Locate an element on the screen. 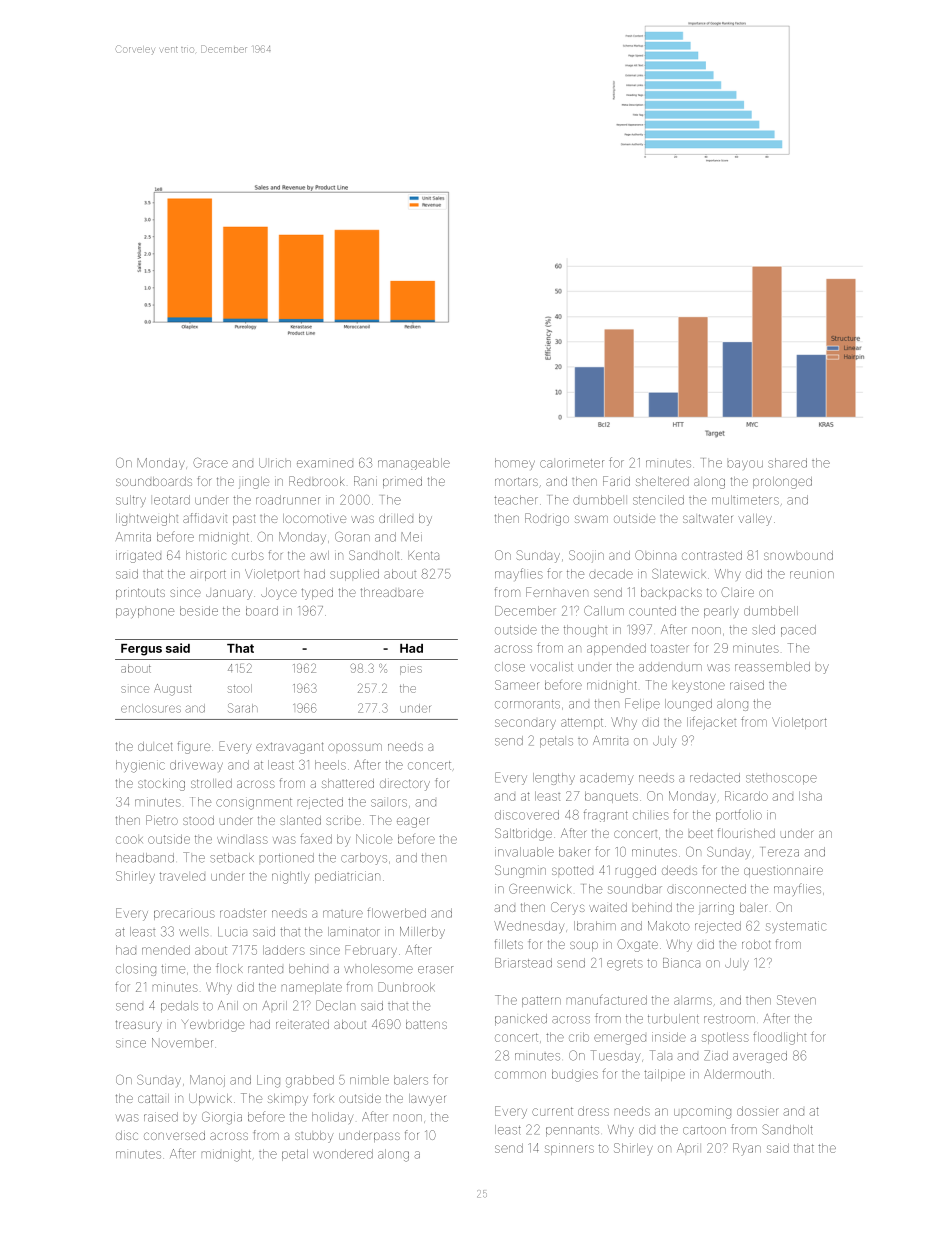 The width and height of the screenshot is (952, 1233). cook is located at coordinates (129, 840).
